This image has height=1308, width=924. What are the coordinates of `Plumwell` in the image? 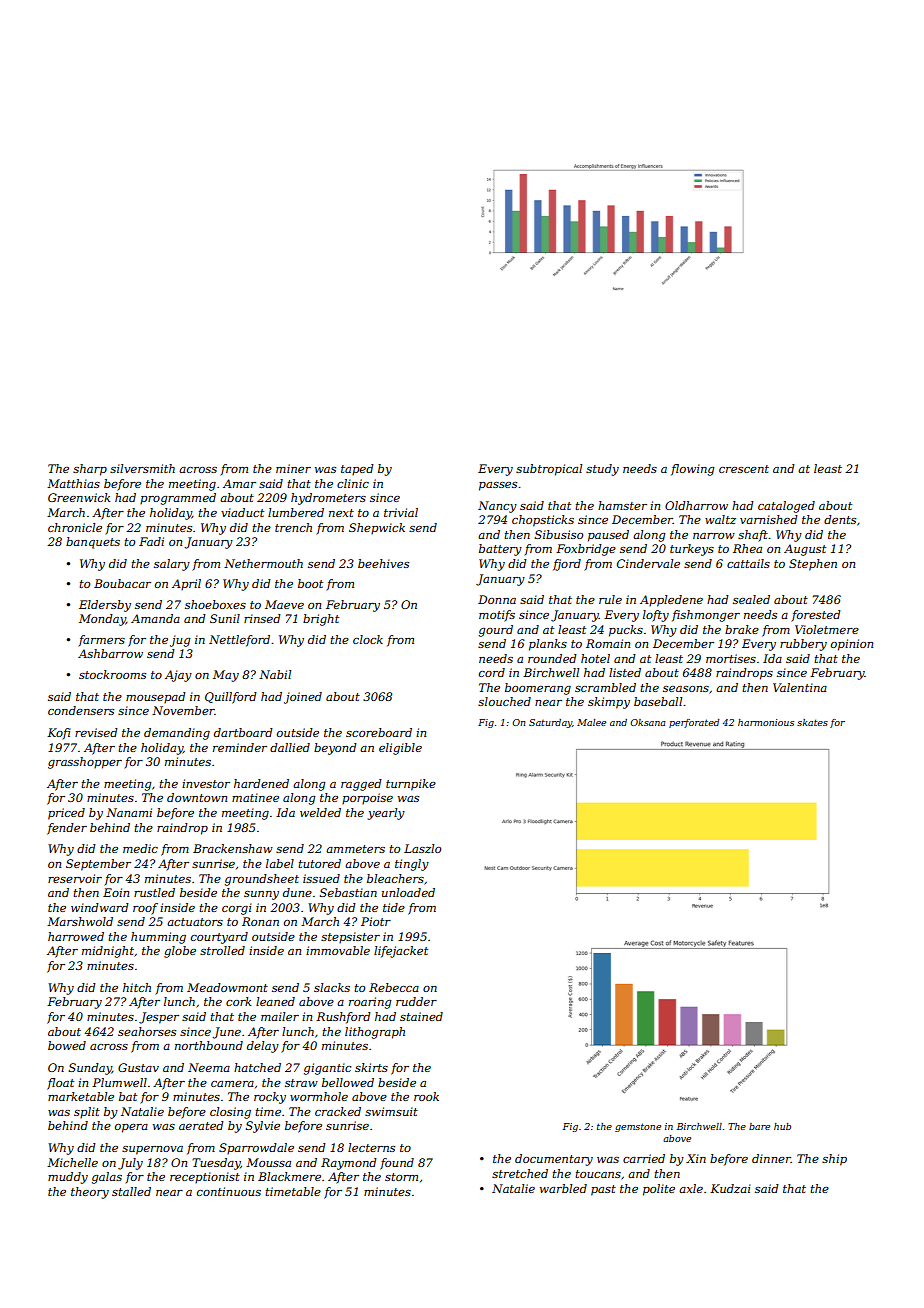 It's located at (119, 1082).
